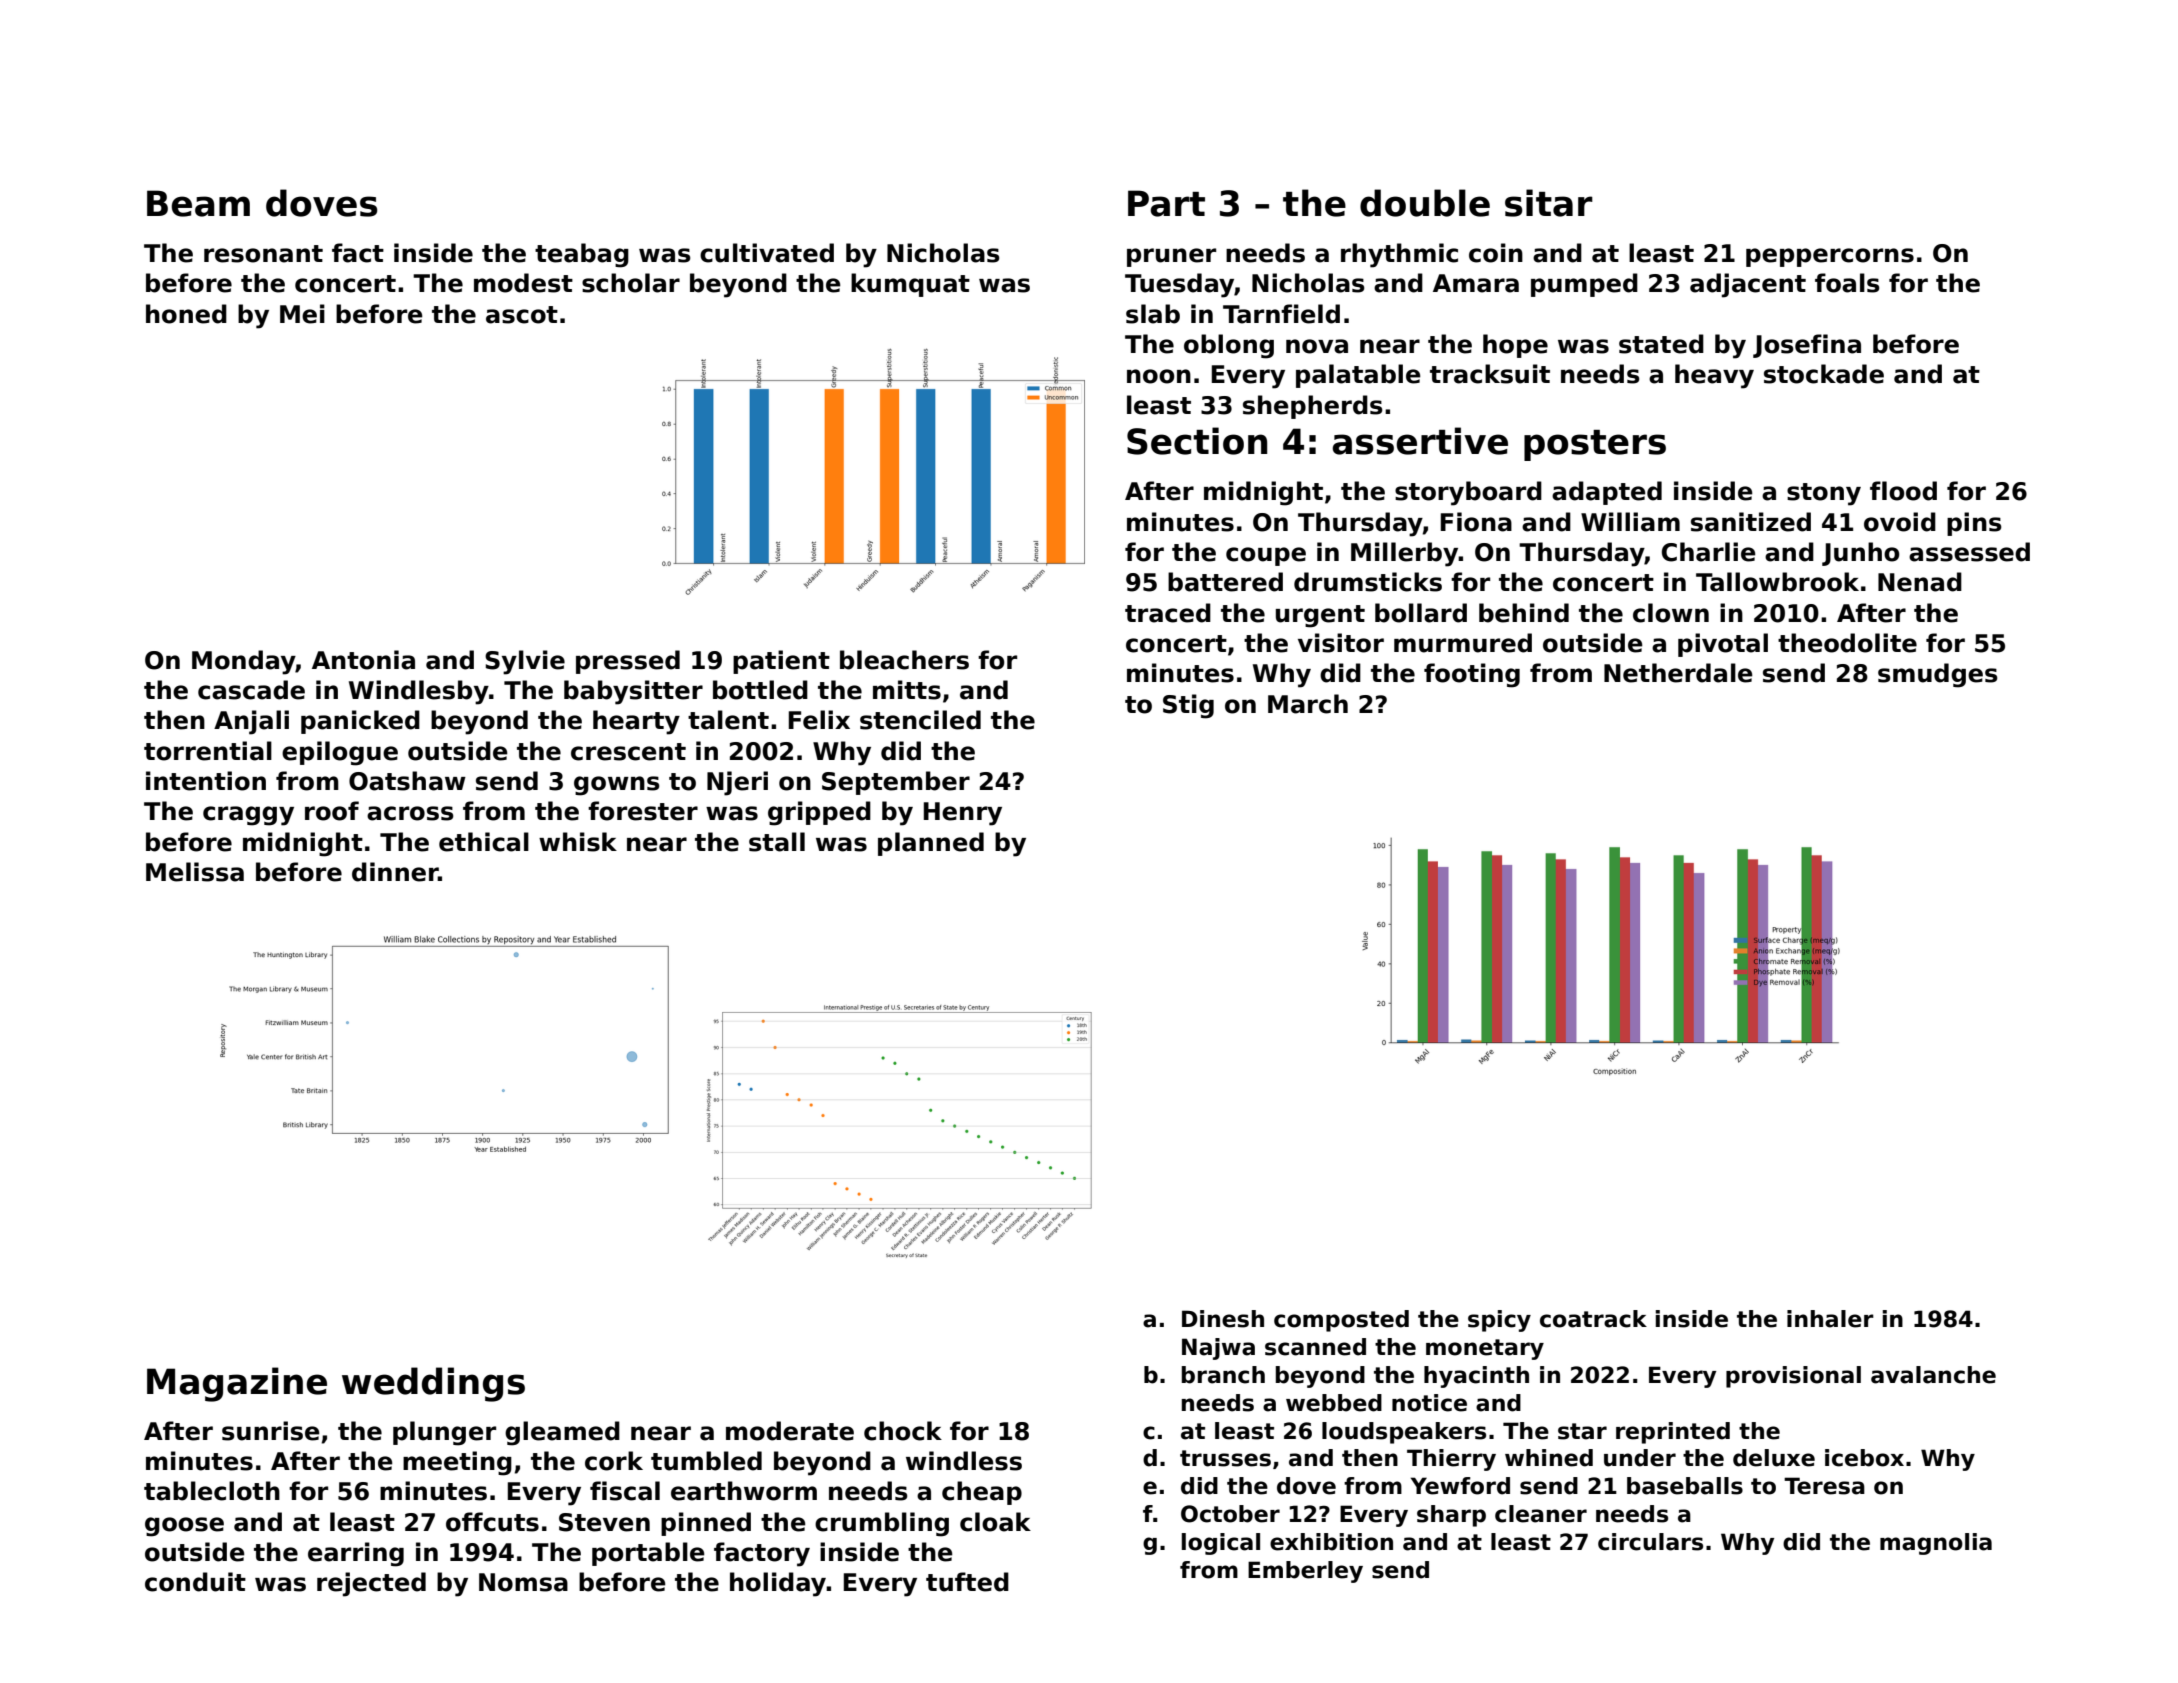 The image size is (2178, 1683). I want to click on ovoid, so click(1900, 522).
